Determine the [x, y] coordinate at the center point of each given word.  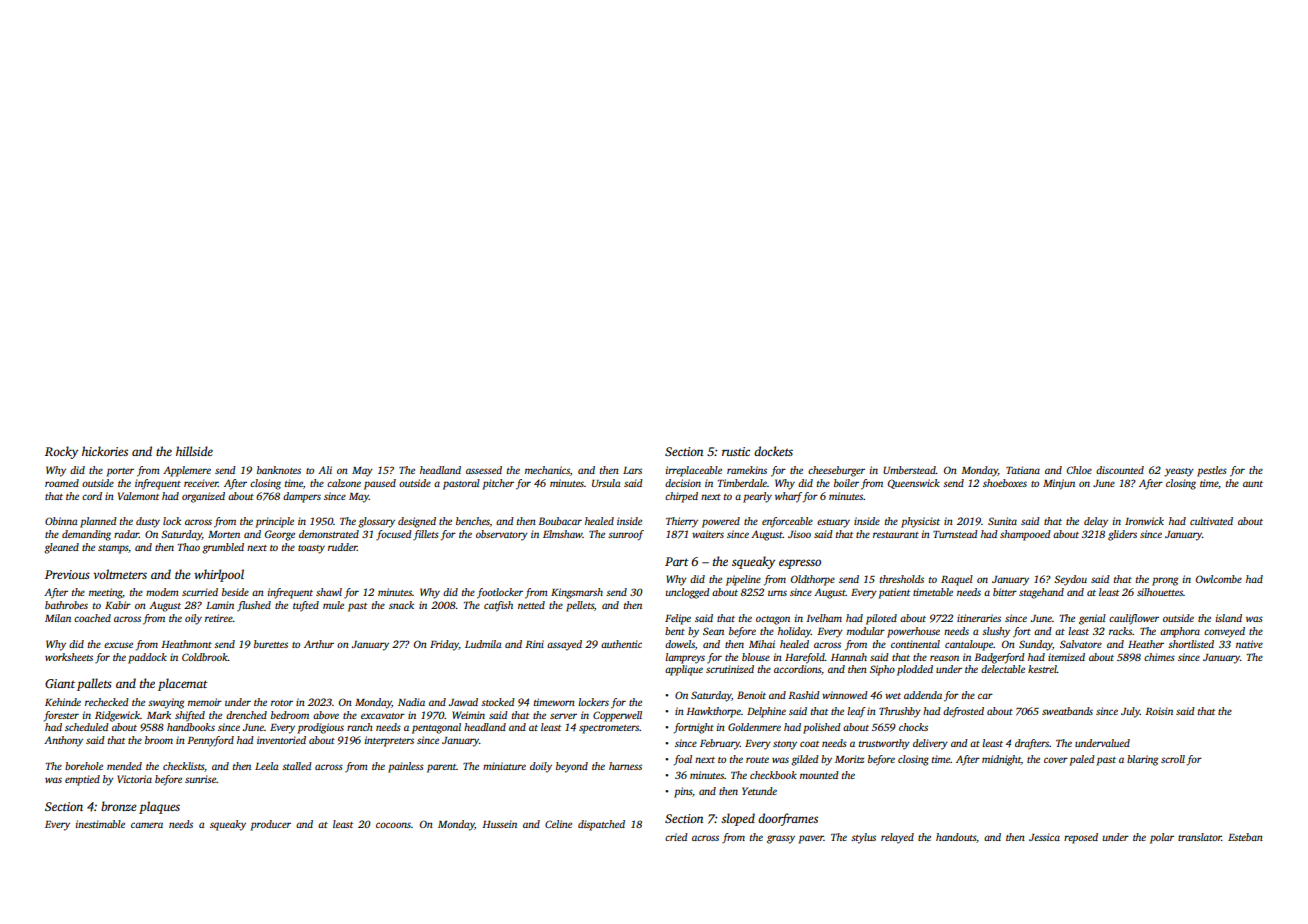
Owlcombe [1219, 579]
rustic [736, 451]
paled [1082, 760]
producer [270, 825]
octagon [773, 620]
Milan [58, 618]
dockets [773, 451]
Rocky [61, 452]
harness [625, 766]
